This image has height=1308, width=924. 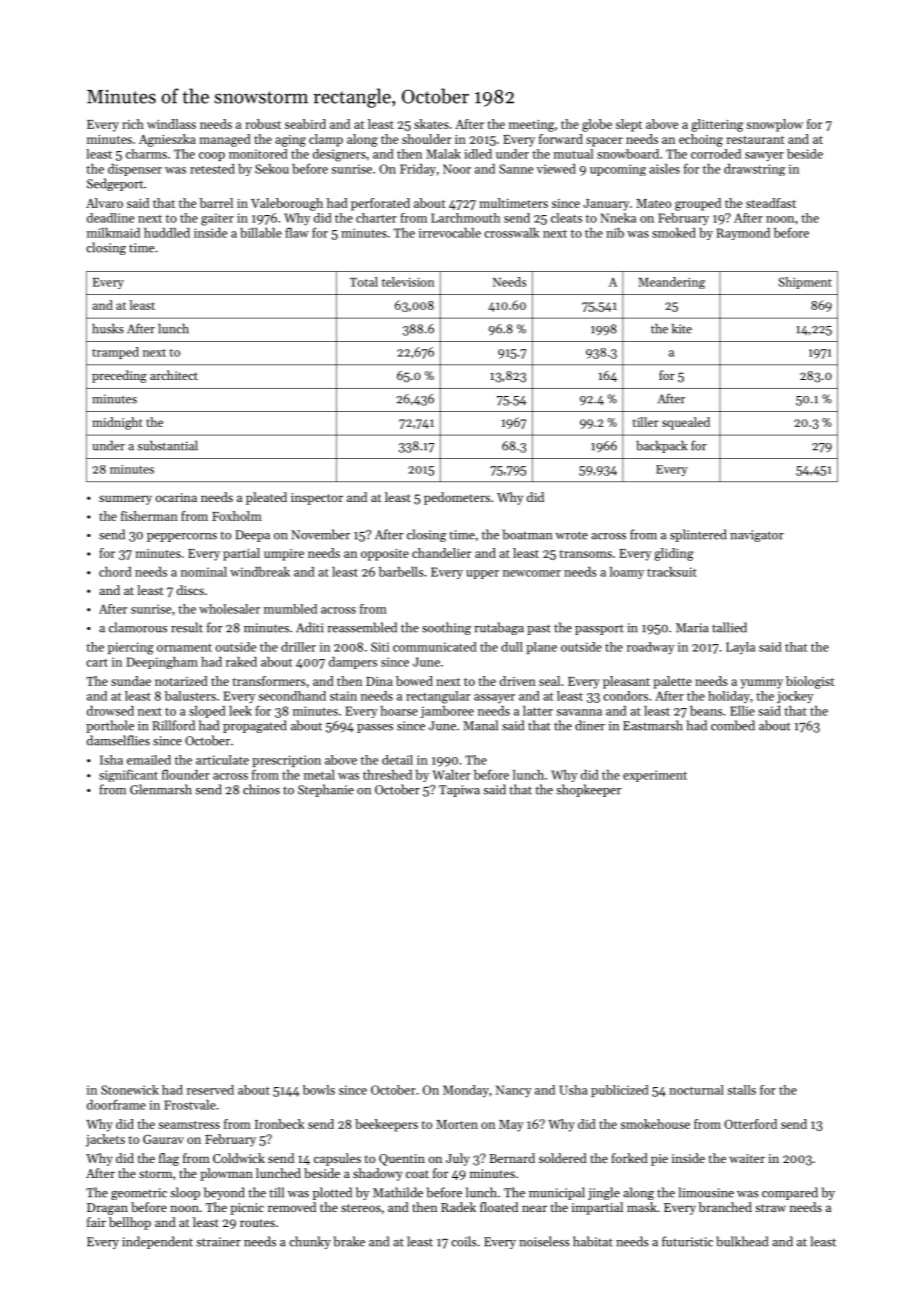 What do you see at coordinates (167, 445) in the image?
I see `substantial` at bounding box center [167, 445].
